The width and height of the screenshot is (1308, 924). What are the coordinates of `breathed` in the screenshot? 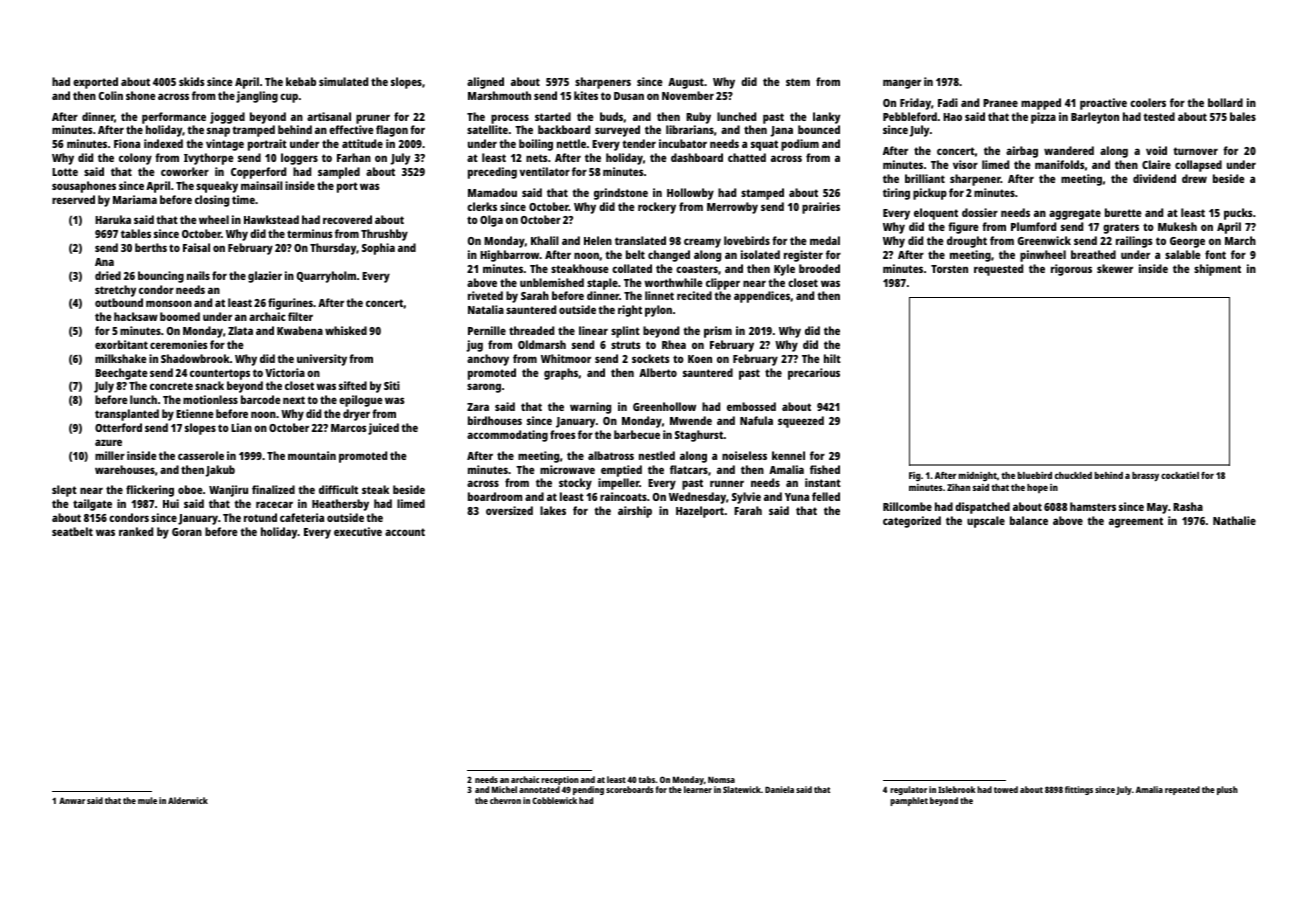 It's located at (1093, 254).
